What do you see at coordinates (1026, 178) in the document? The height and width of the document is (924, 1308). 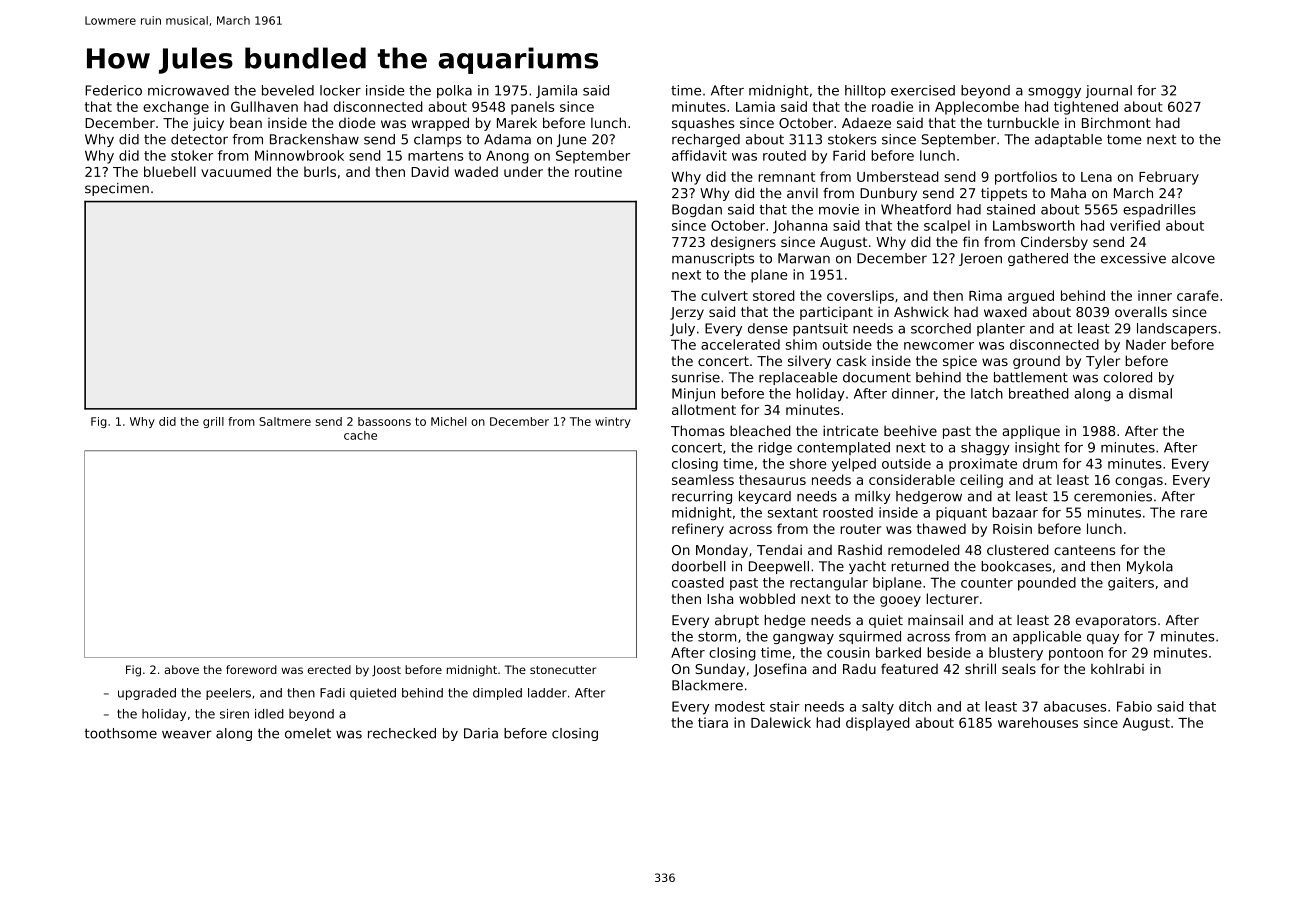 I see `portfolios` at bounding box center [1026, 178].
